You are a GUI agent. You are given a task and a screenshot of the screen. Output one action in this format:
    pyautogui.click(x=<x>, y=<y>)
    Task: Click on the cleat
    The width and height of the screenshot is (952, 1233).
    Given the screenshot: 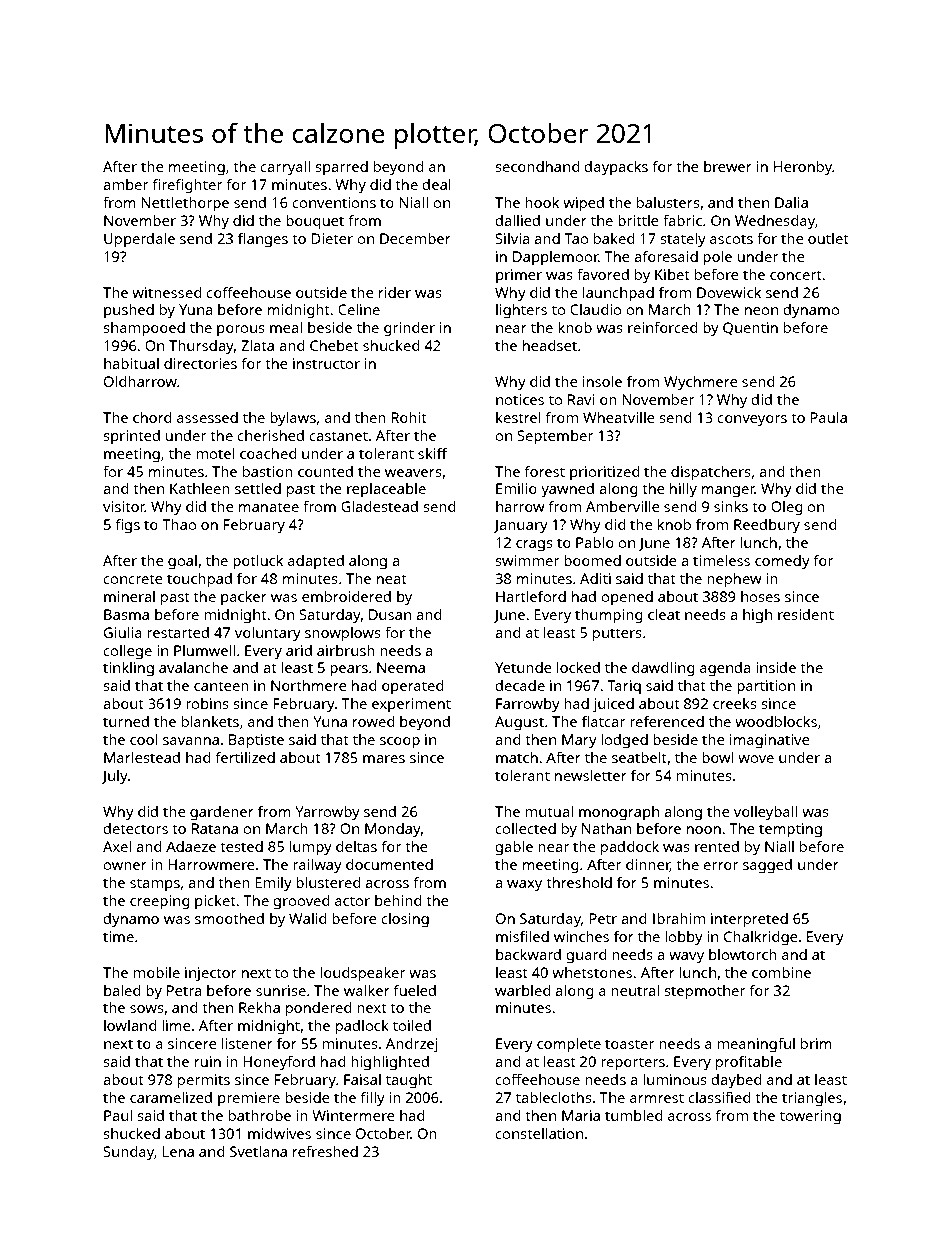 What is the action you would take?
    pyautogui.click(x=664, y=614)
